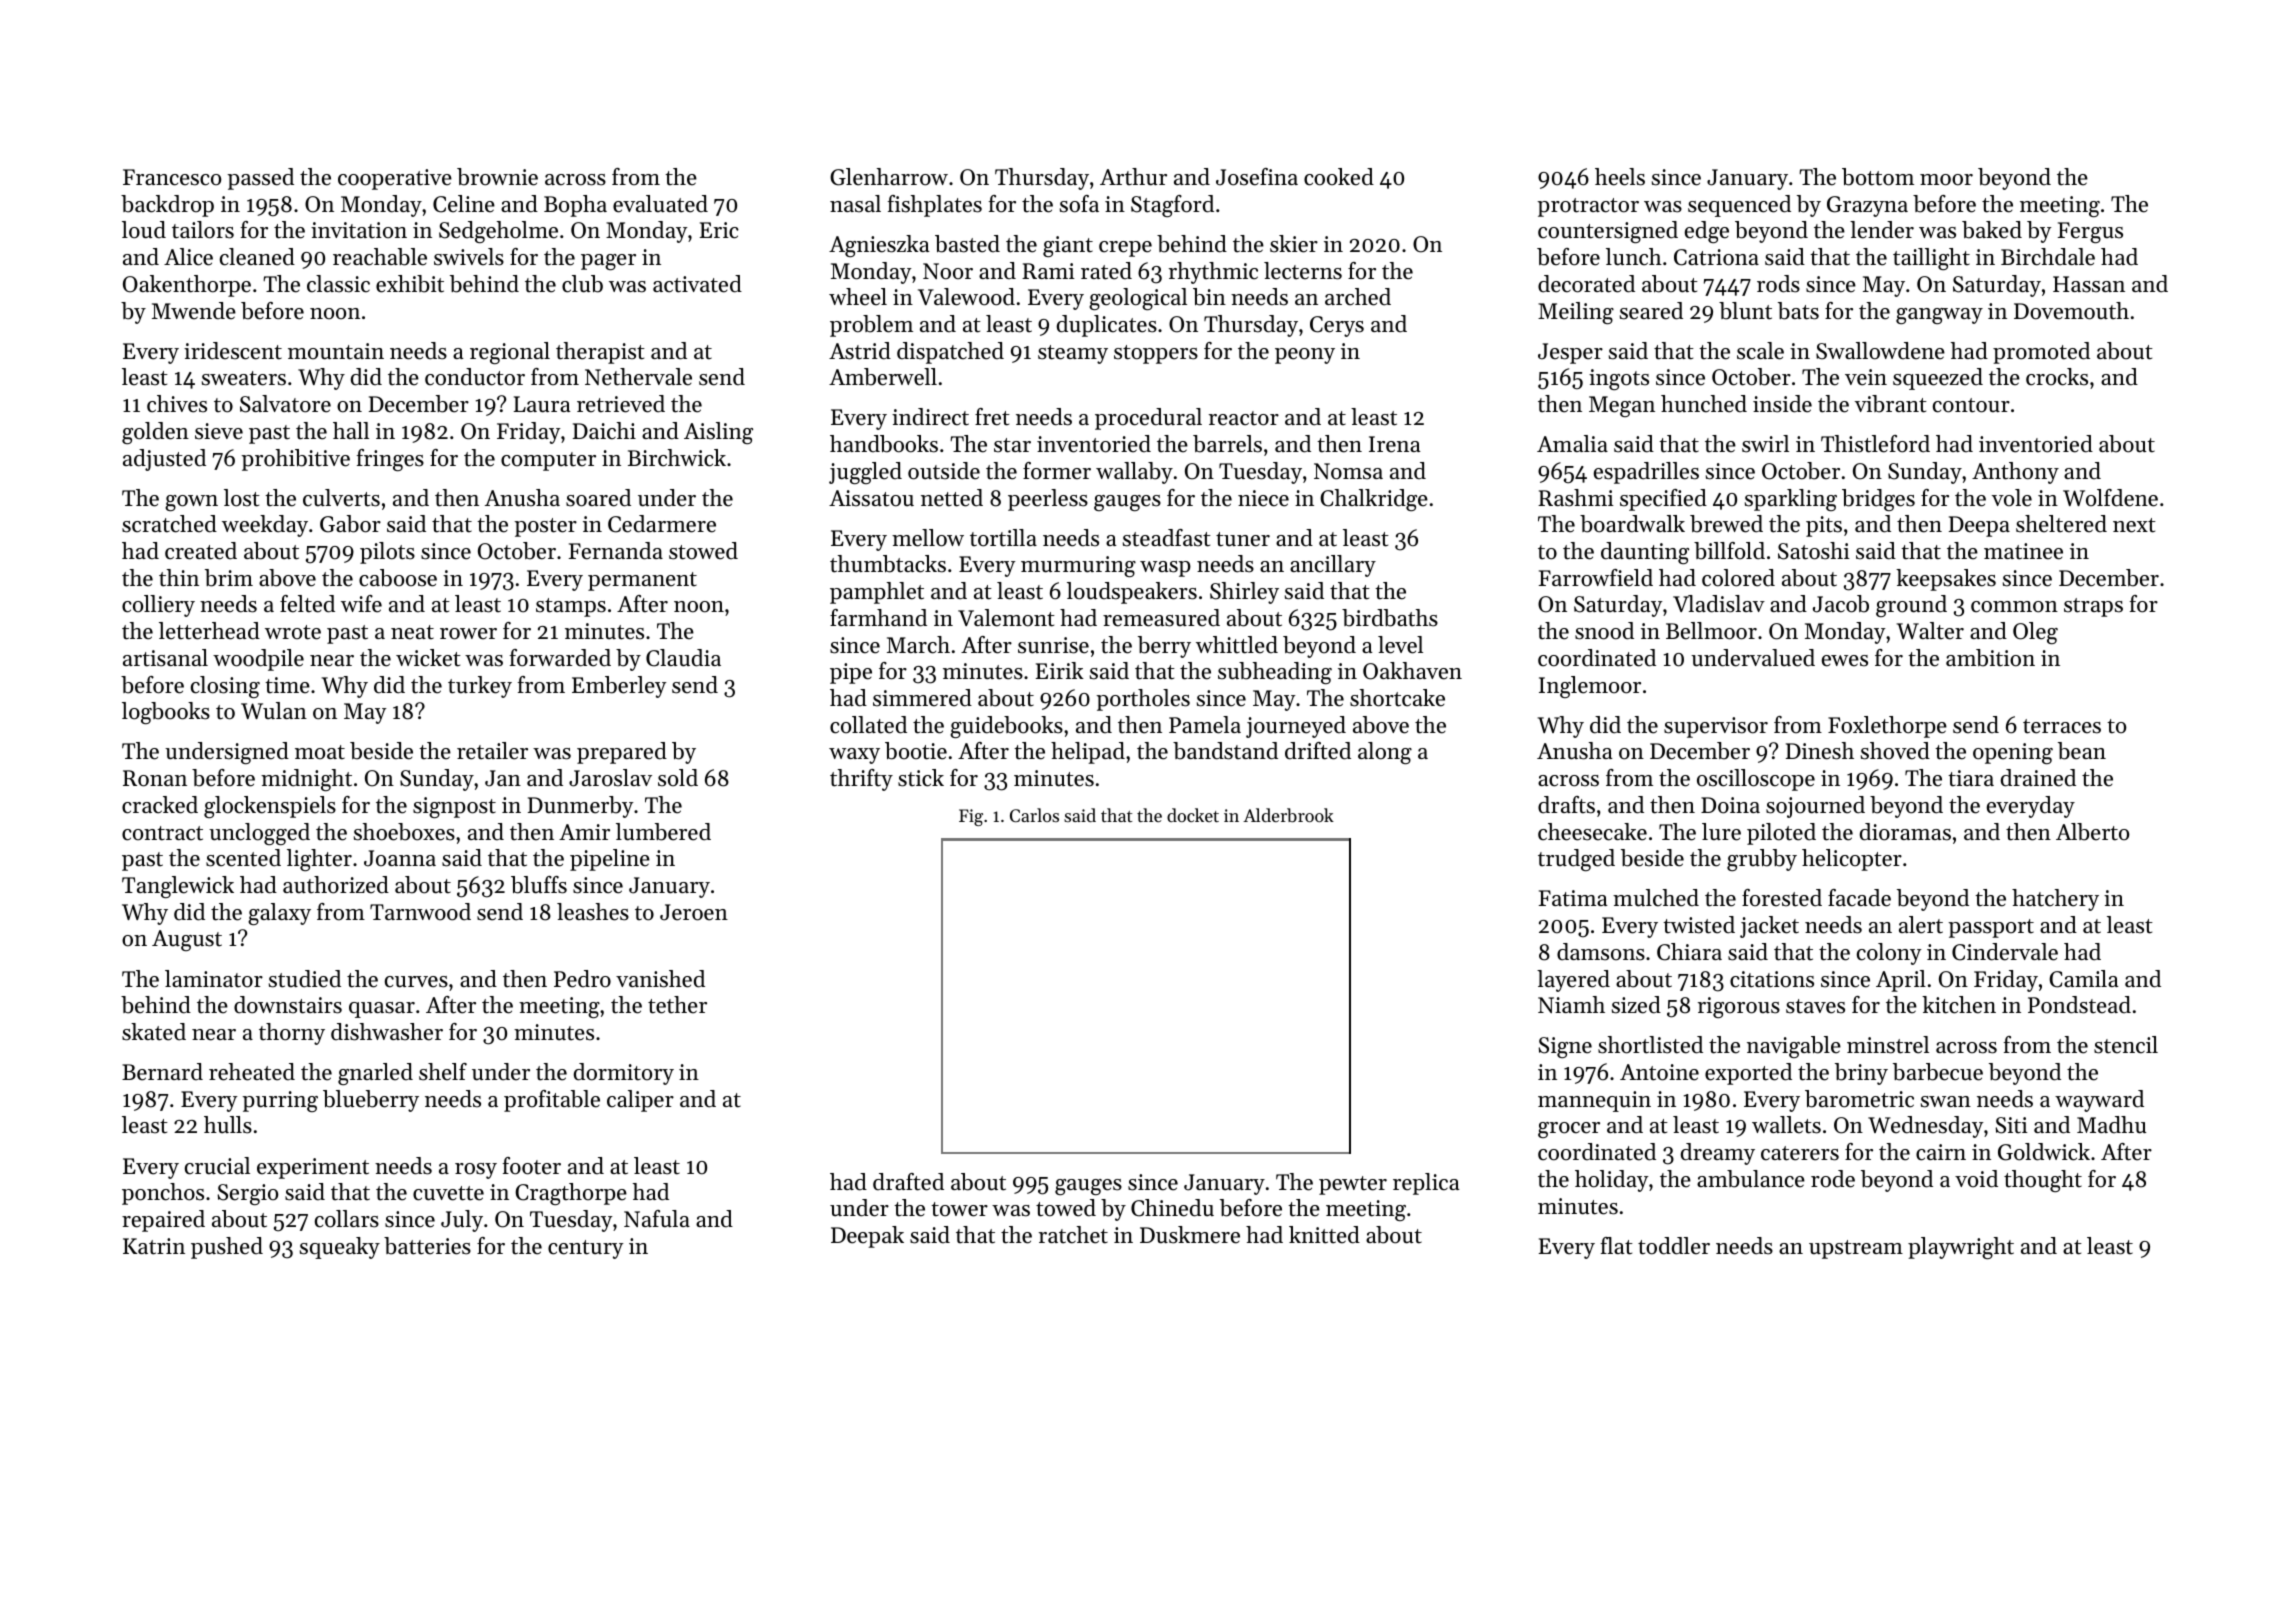  Describe the element at coordinates (201, 551) in the image. I see `created` at that location.
